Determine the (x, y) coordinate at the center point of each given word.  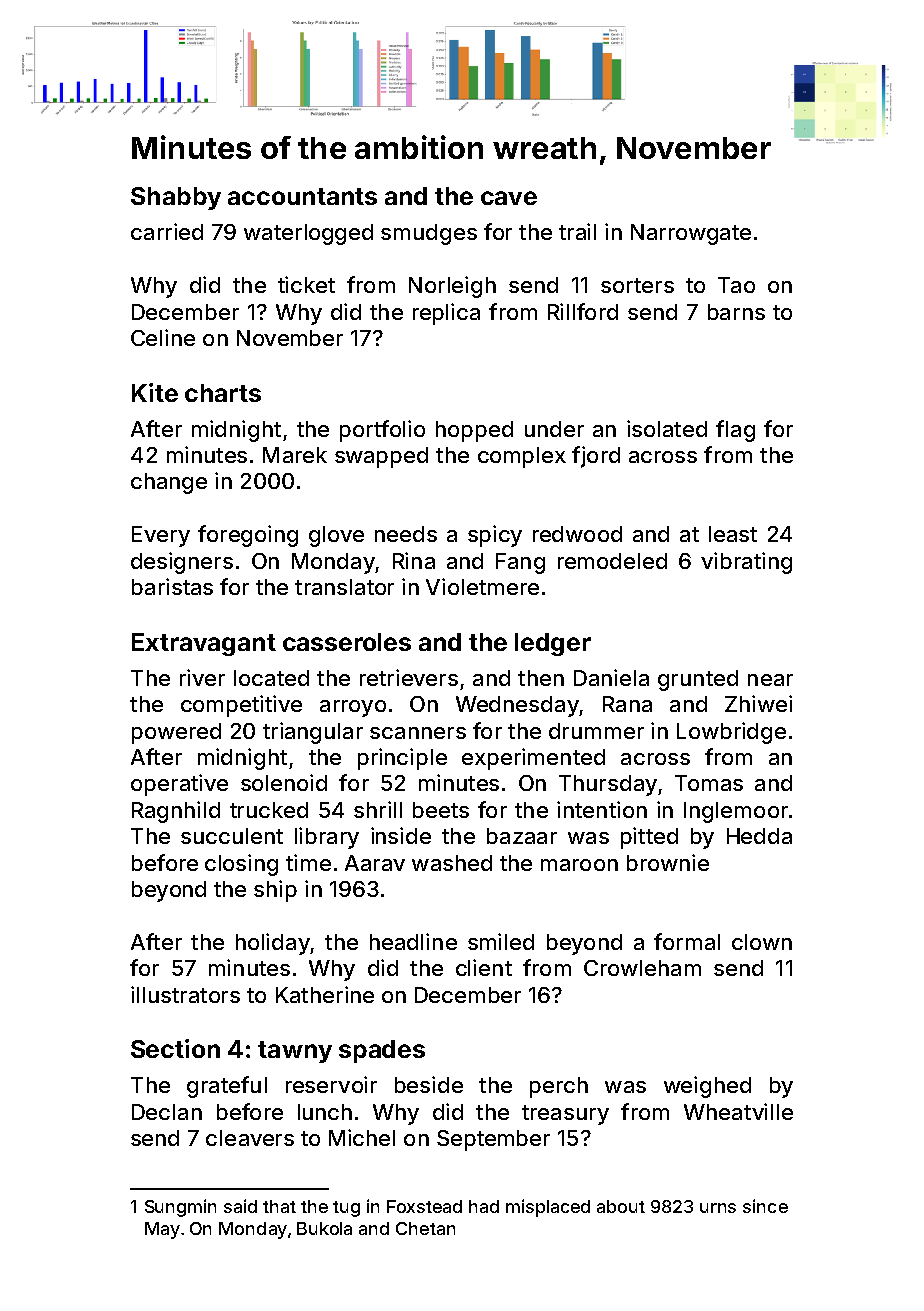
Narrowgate (691, 234)
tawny (295, 1052)
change (169, 483)
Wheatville (738, 1111)
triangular (313, 733)
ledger (553, 644)
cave (509, 198)
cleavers (250, 1138)
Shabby (176, 198)
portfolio (382, 431)
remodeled (612, 561)
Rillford (583, 311)
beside (429, 1084)
